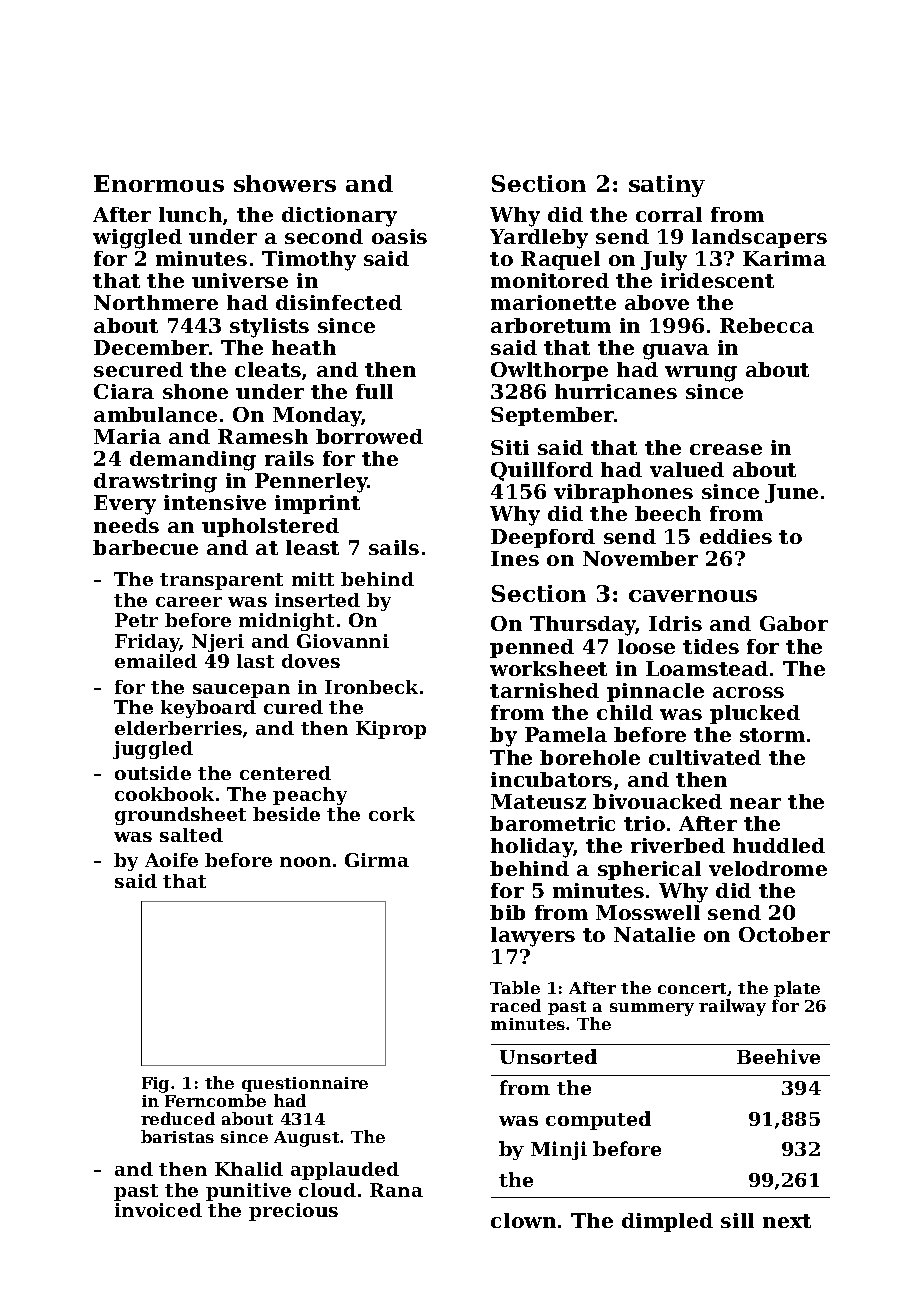 Image resolution: width=924 pixels, height=1311 pixels. What do you see at coordinates (311, 483) in the screenshot?
I see `Pennerley` at bounding box center [311, 483].
